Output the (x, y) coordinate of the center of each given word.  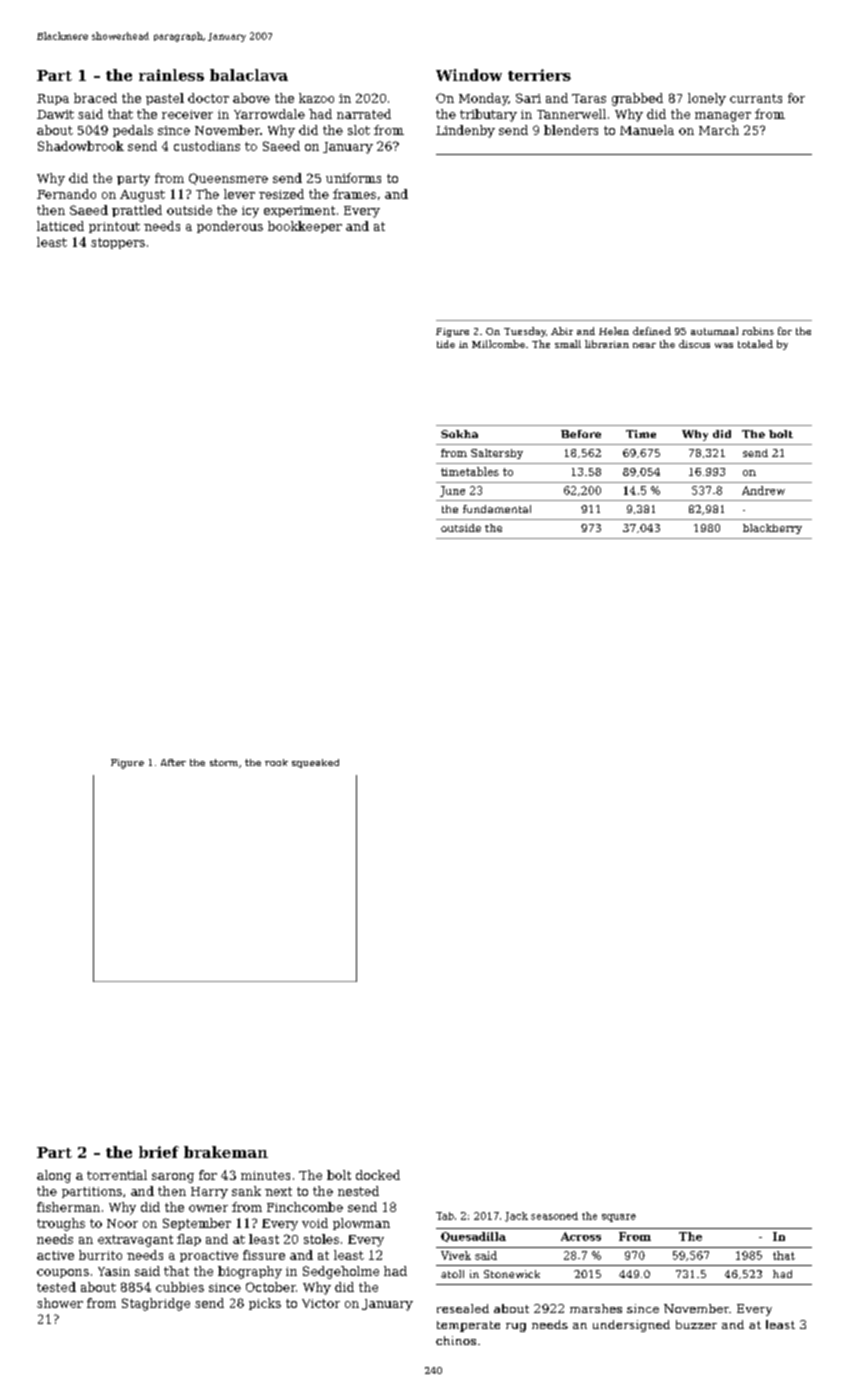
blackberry (772, 529)
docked (378, 1175)
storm (224, 762)
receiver (187, 114)
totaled (755, 344)
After (173, 762)
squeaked (315, 763)
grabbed (637, 99)
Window (469, 75)
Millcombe (498, 344)
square (619, 1218)
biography (250, 1272)
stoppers (118, 243)
